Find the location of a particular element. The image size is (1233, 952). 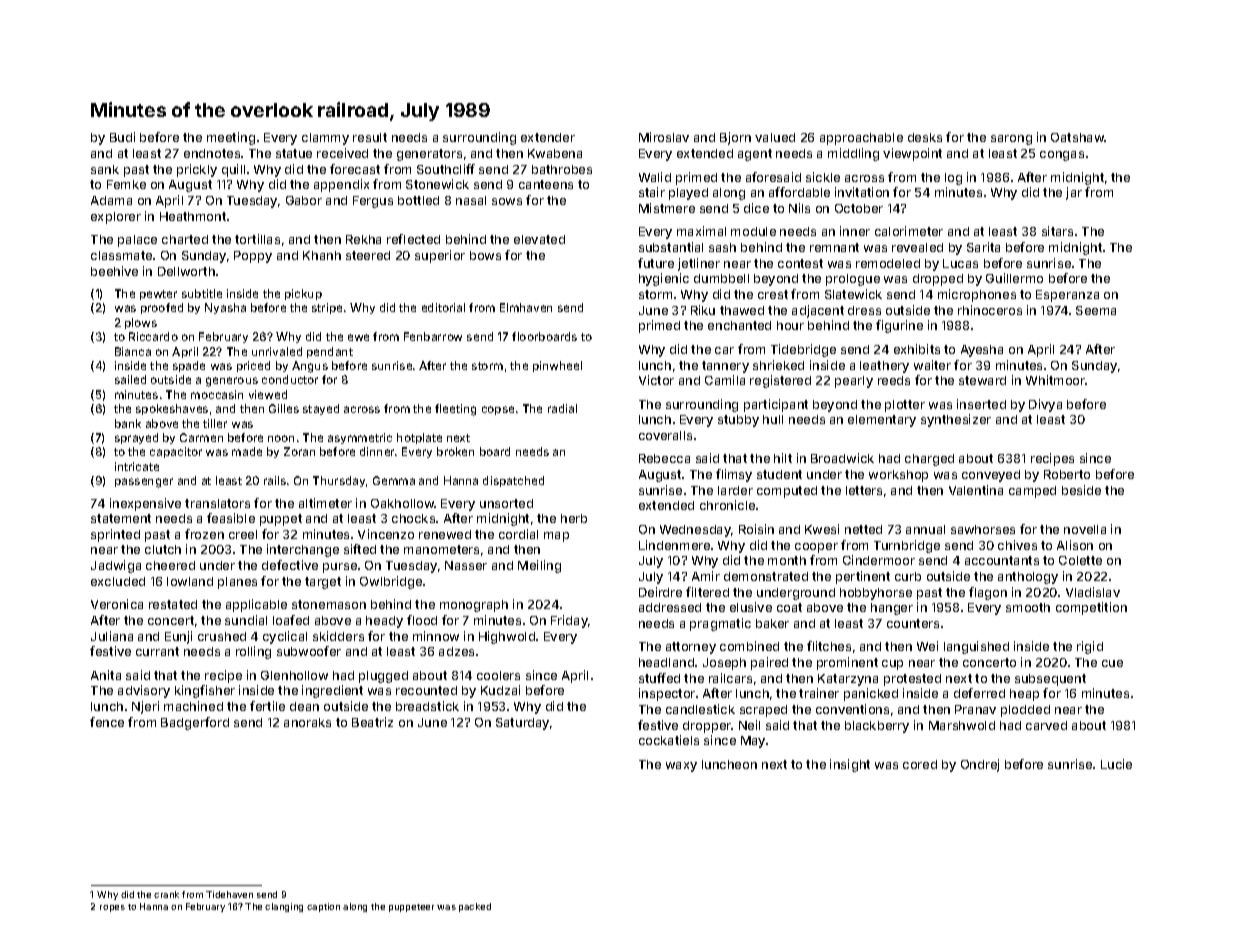

Oatshaw is located at coordinates (1078, 137).
